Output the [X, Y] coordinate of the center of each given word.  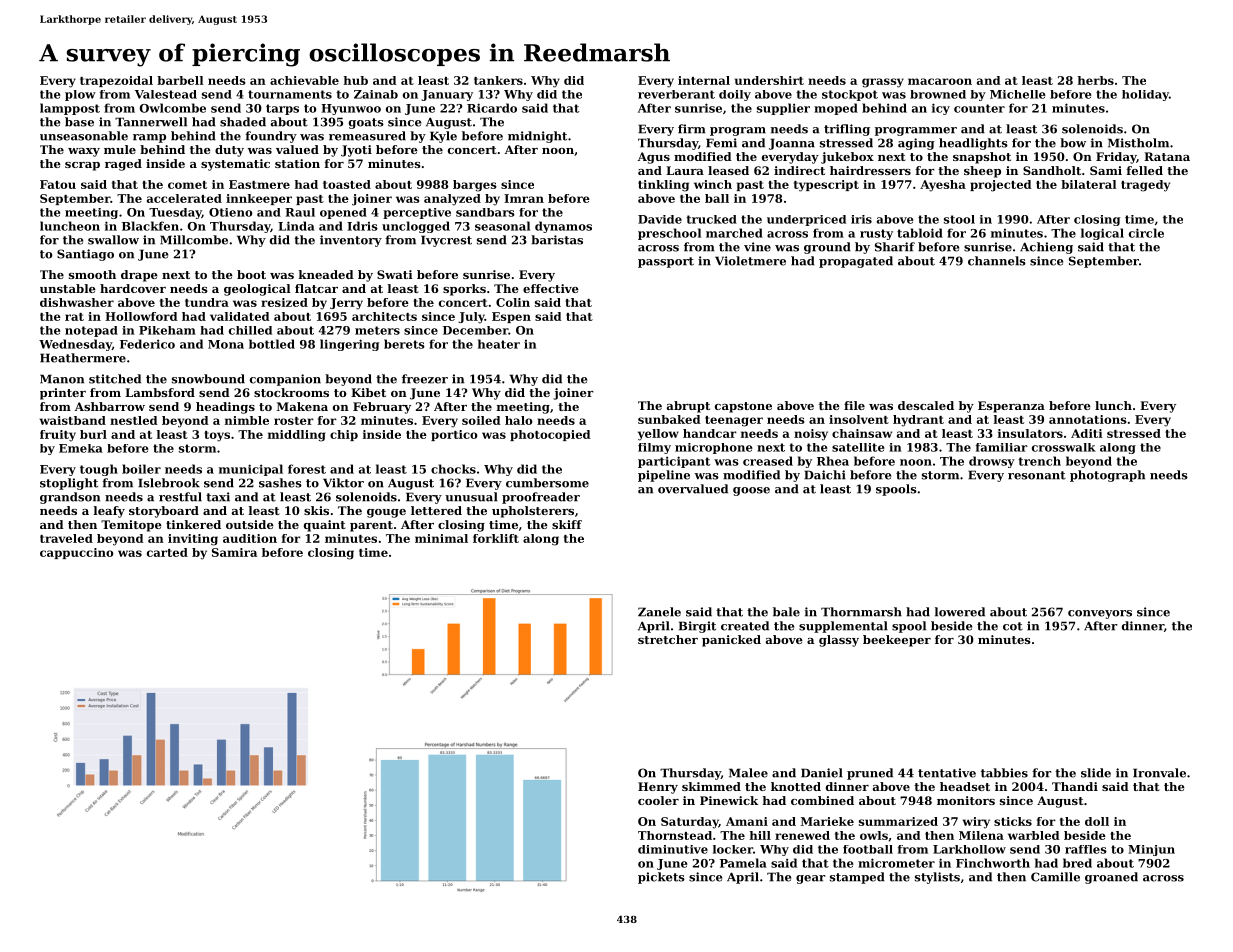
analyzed [452, 200]
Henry [658, 788]
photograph [1107, 476]
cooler [658, 800]
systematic [235, 165]
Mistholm [1138, 143]
